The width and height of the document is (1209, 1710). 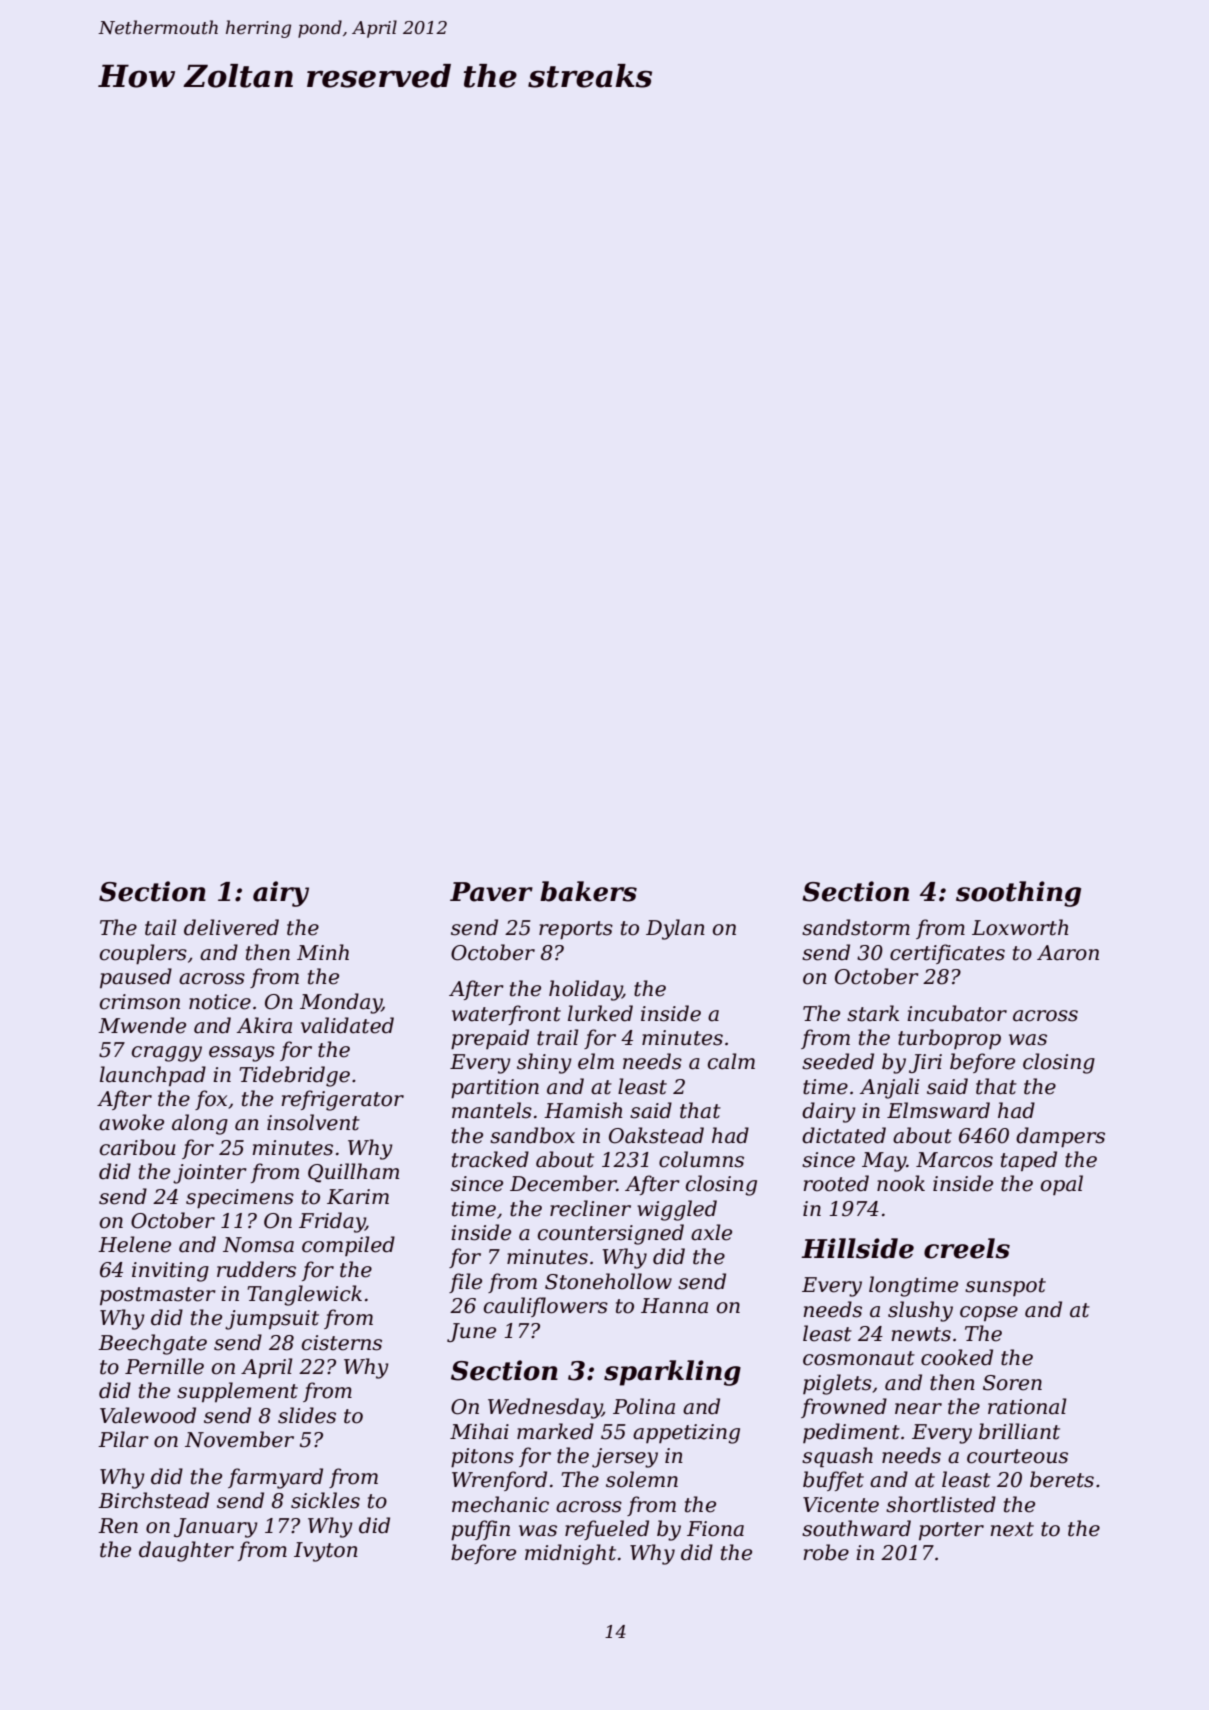 What do you see at coordinates (326, 1552) in the document?
I see `Ivyton` at bounding box center [326, 1552].
